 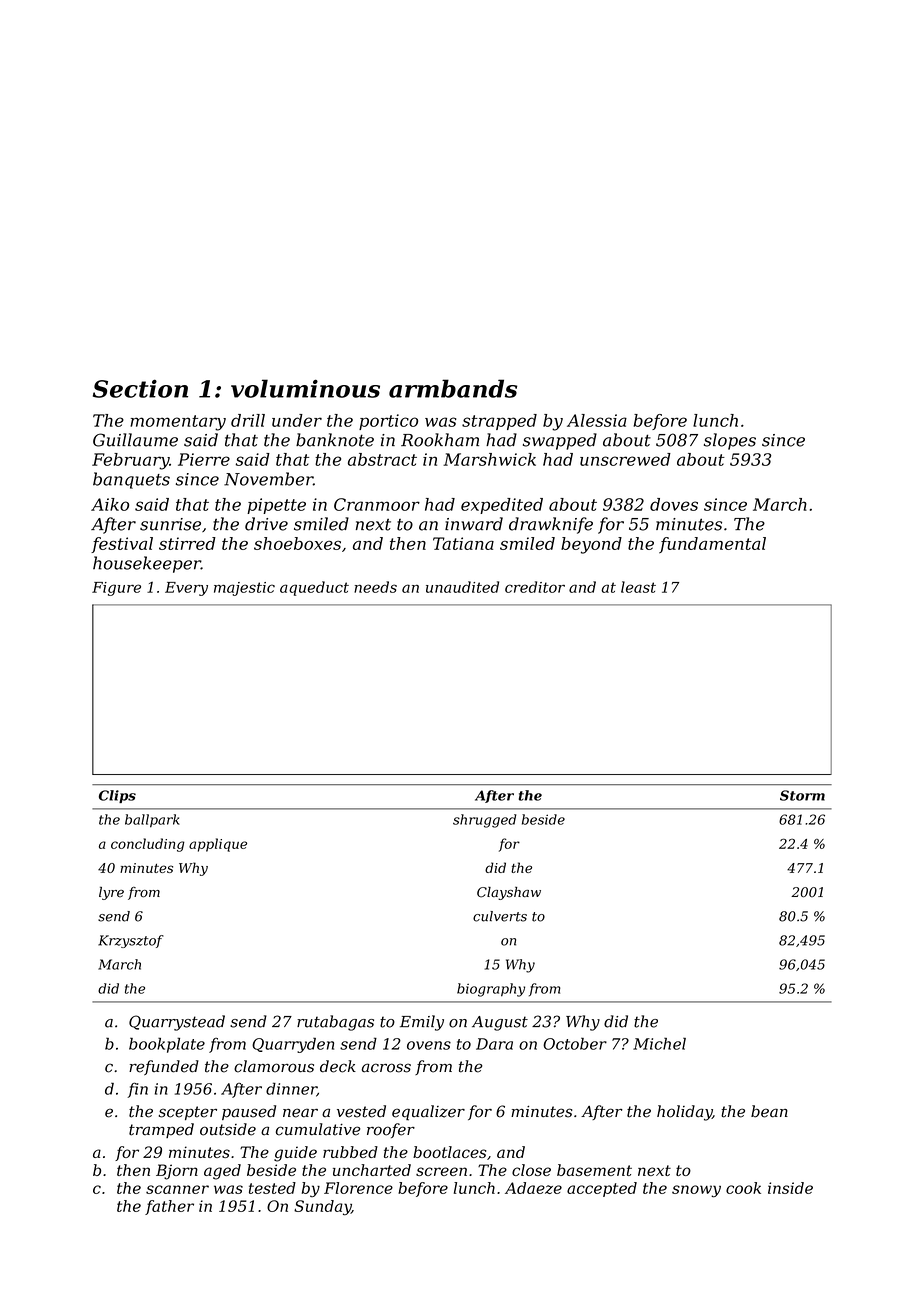 I want to click on Clips, so click(x=117, y=796).
